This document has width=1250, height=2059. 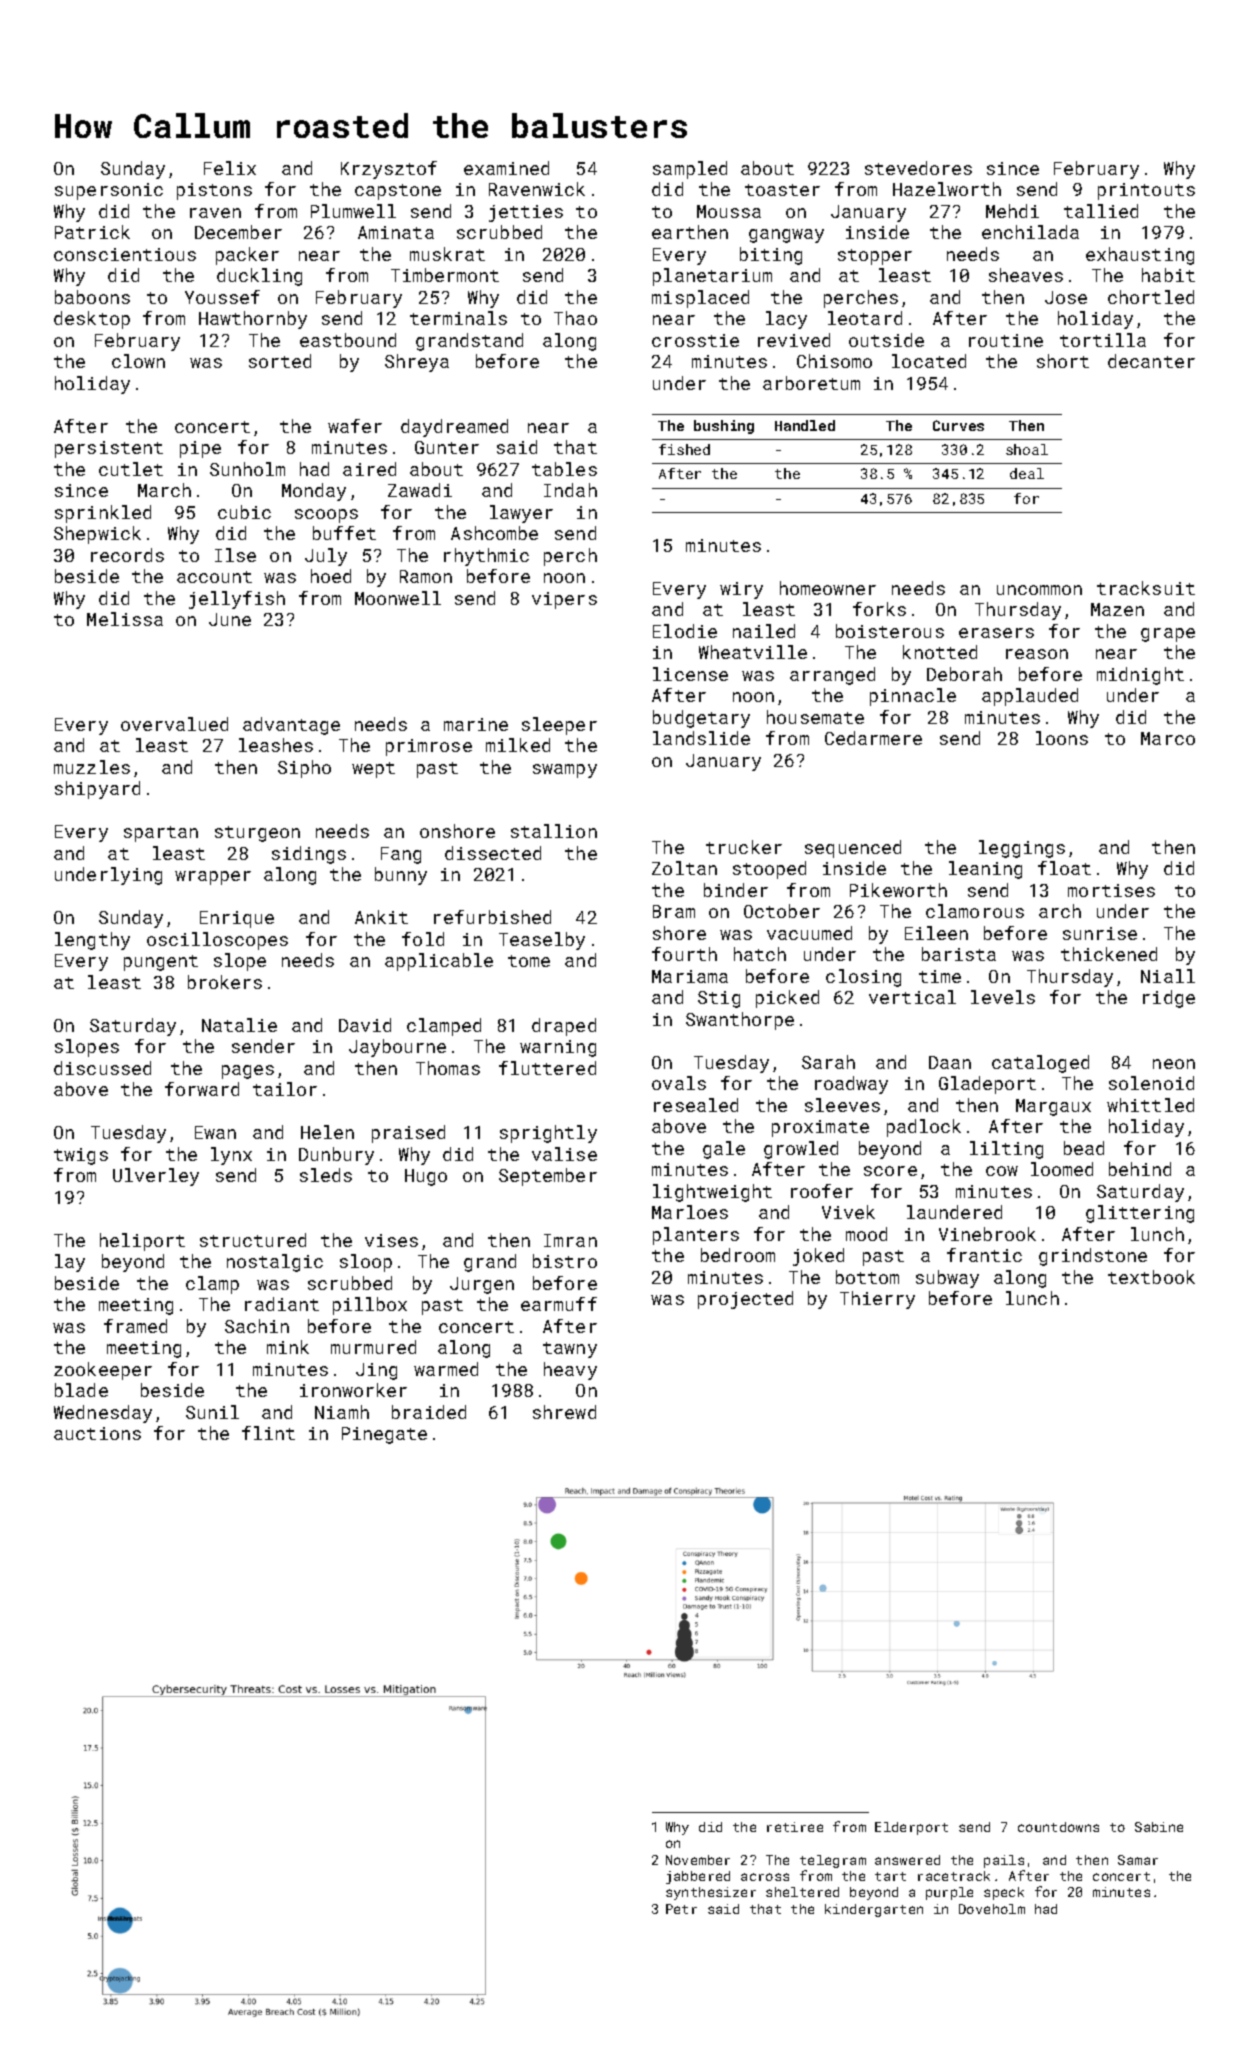 What do you see at coordinates (879, 609) in the document?
I see `forks` at bounding box center [879, 609].
